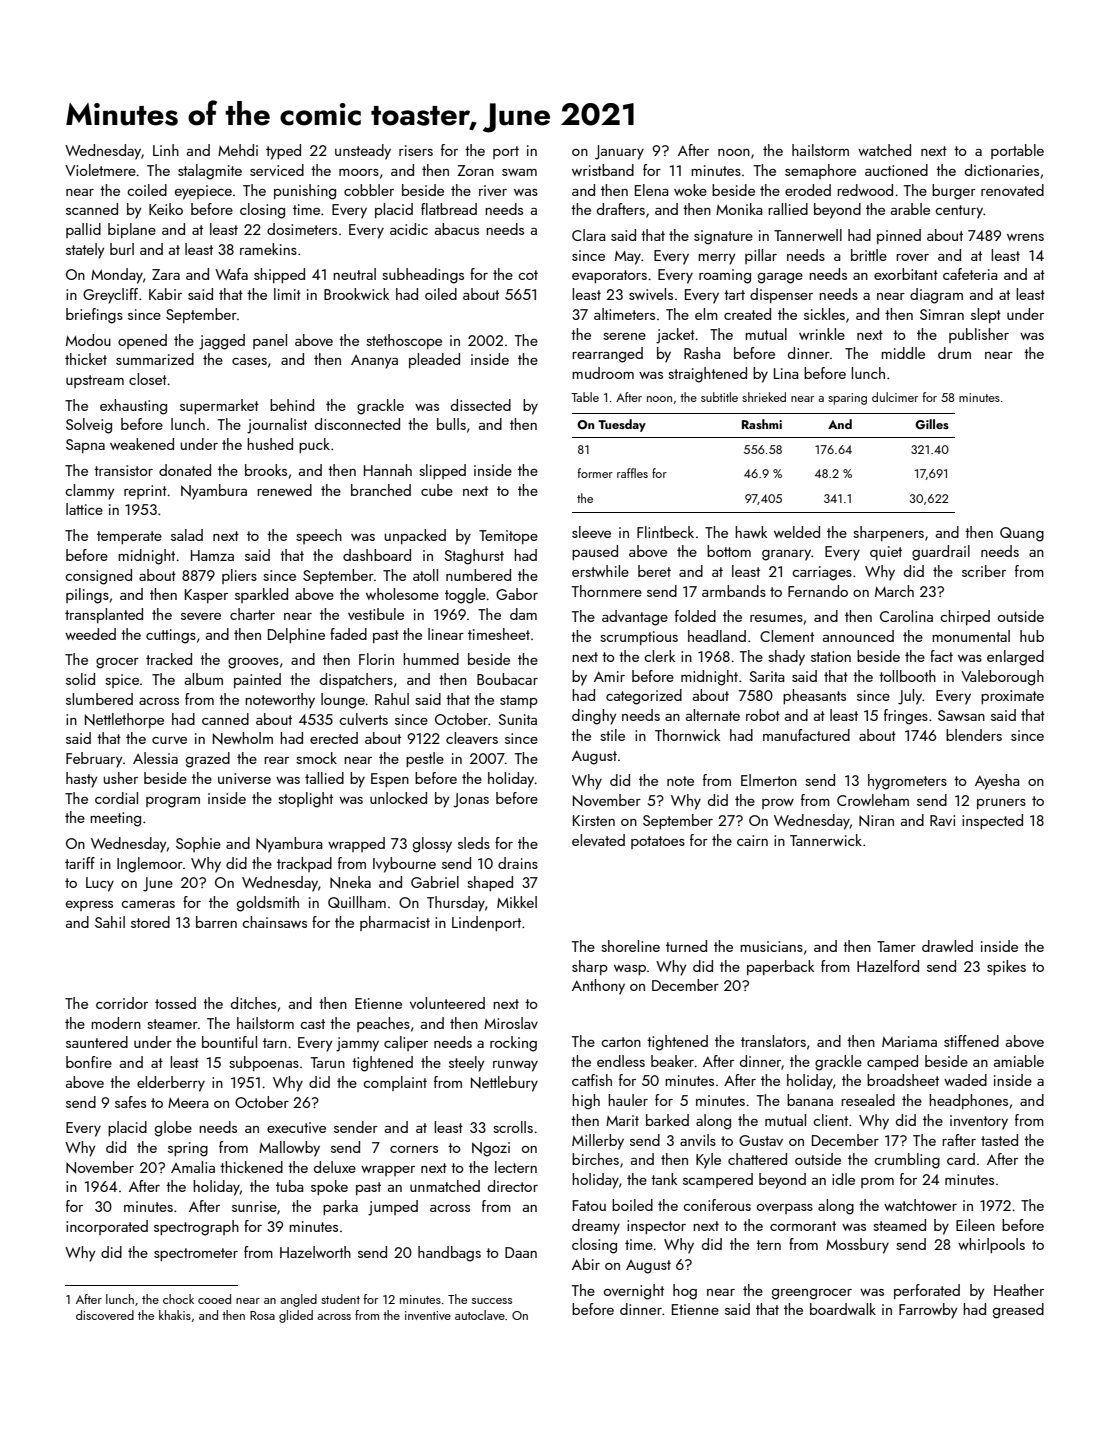 Image resolution: width=1110 pixels, height=1437 pixels. I want to click on Delphine, so click(296, 635).
